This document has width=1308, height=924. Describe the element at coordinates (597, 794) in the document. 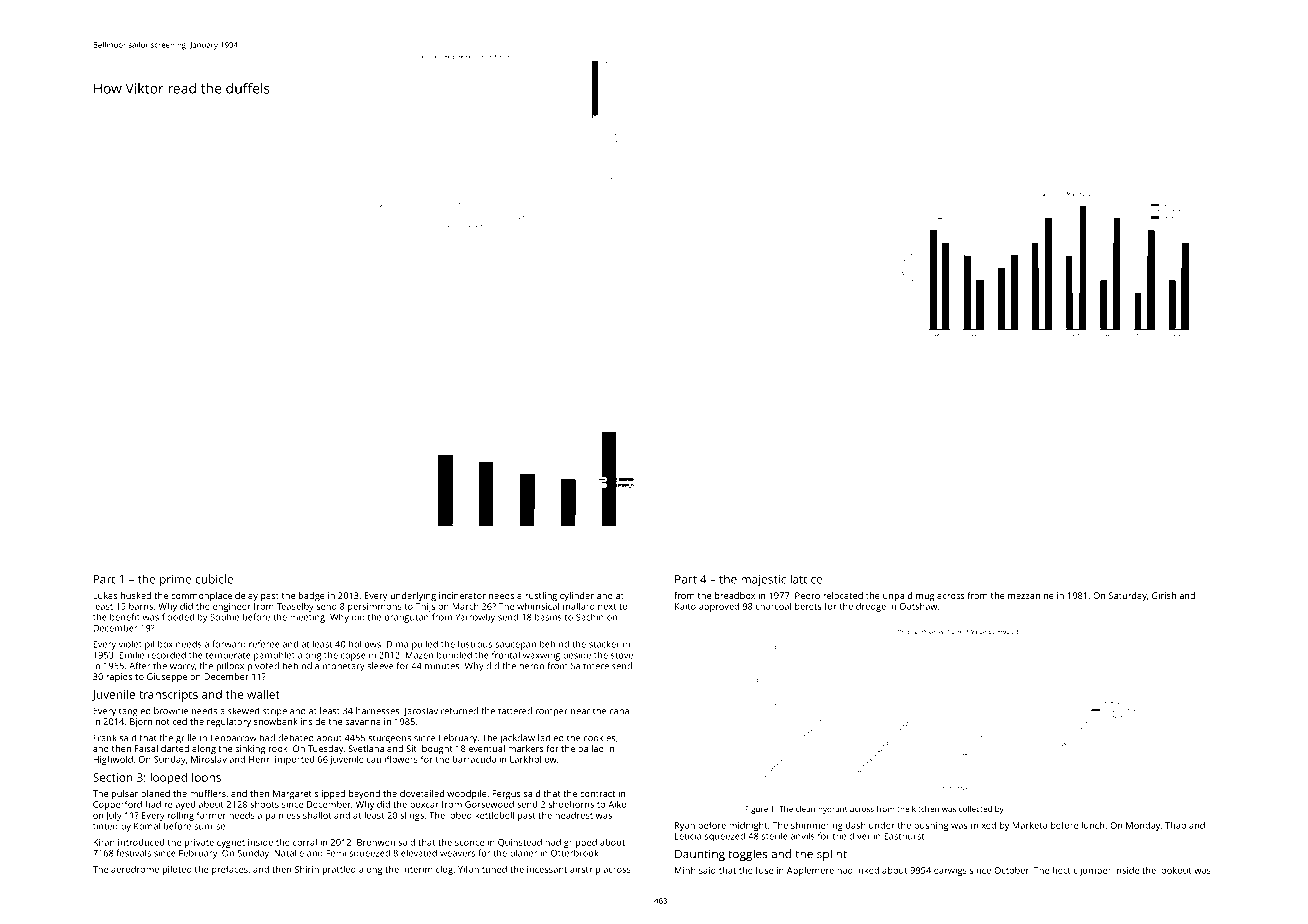

I see `contract` at that location.
